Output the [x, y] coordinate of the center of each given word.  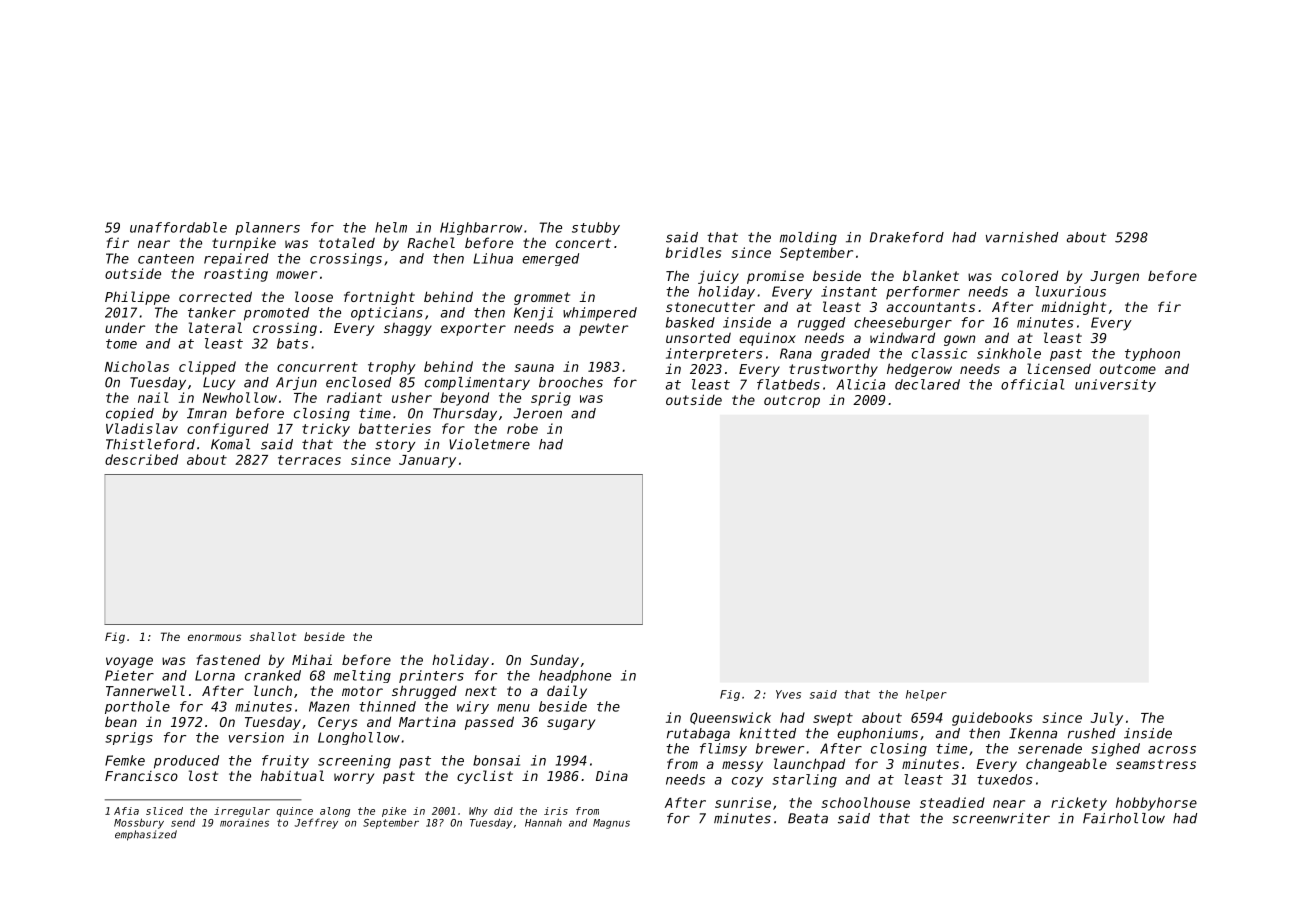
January [427, 461]
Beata [808, 818]
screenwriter [1001, 818]
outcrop [792, 401]
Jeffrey [316, 823]
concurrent [317, 367]
